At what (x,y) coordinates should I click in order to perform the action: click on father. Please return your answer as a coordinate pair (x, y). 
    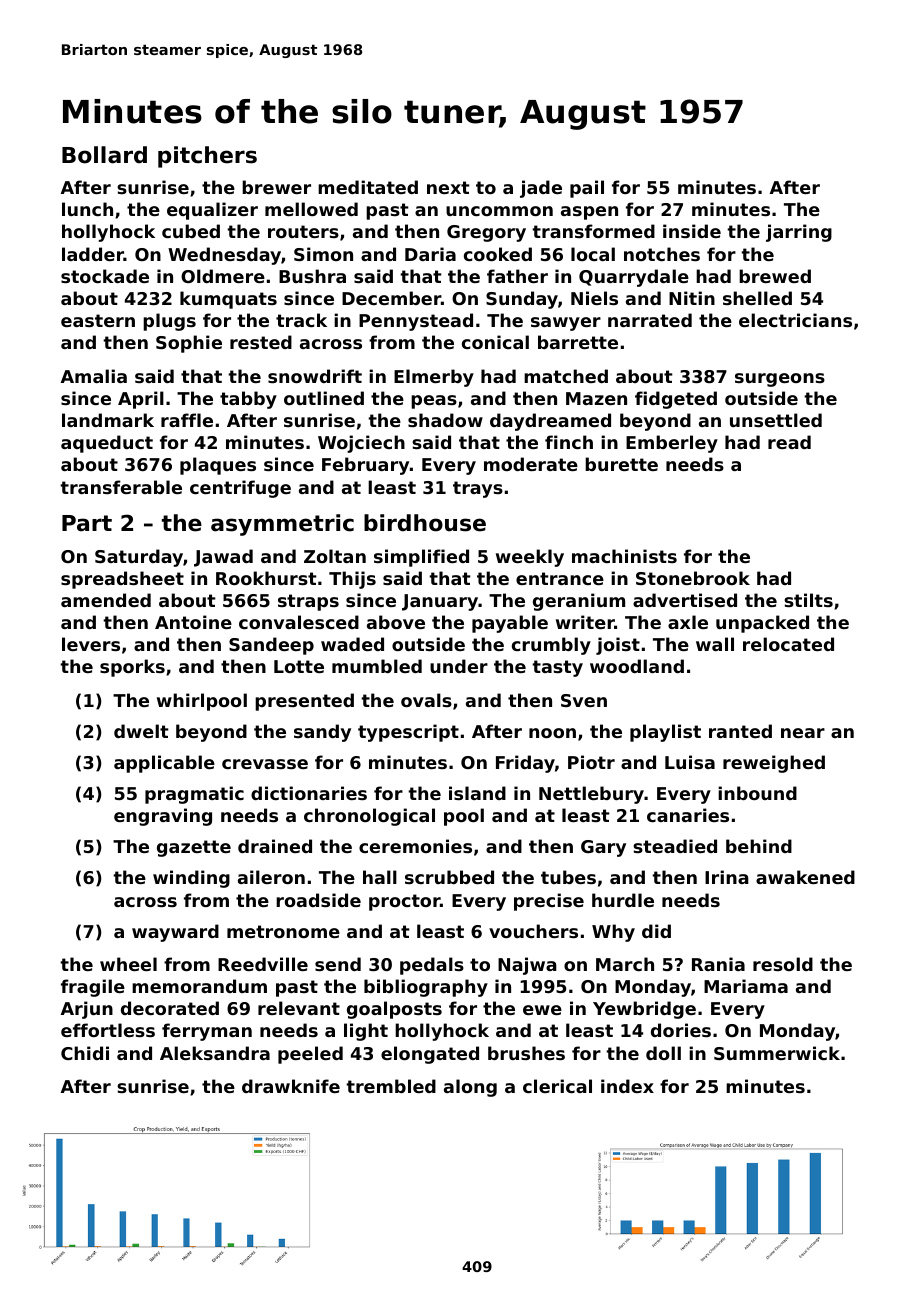
    Looking at the image, I should click on (517, 276).
